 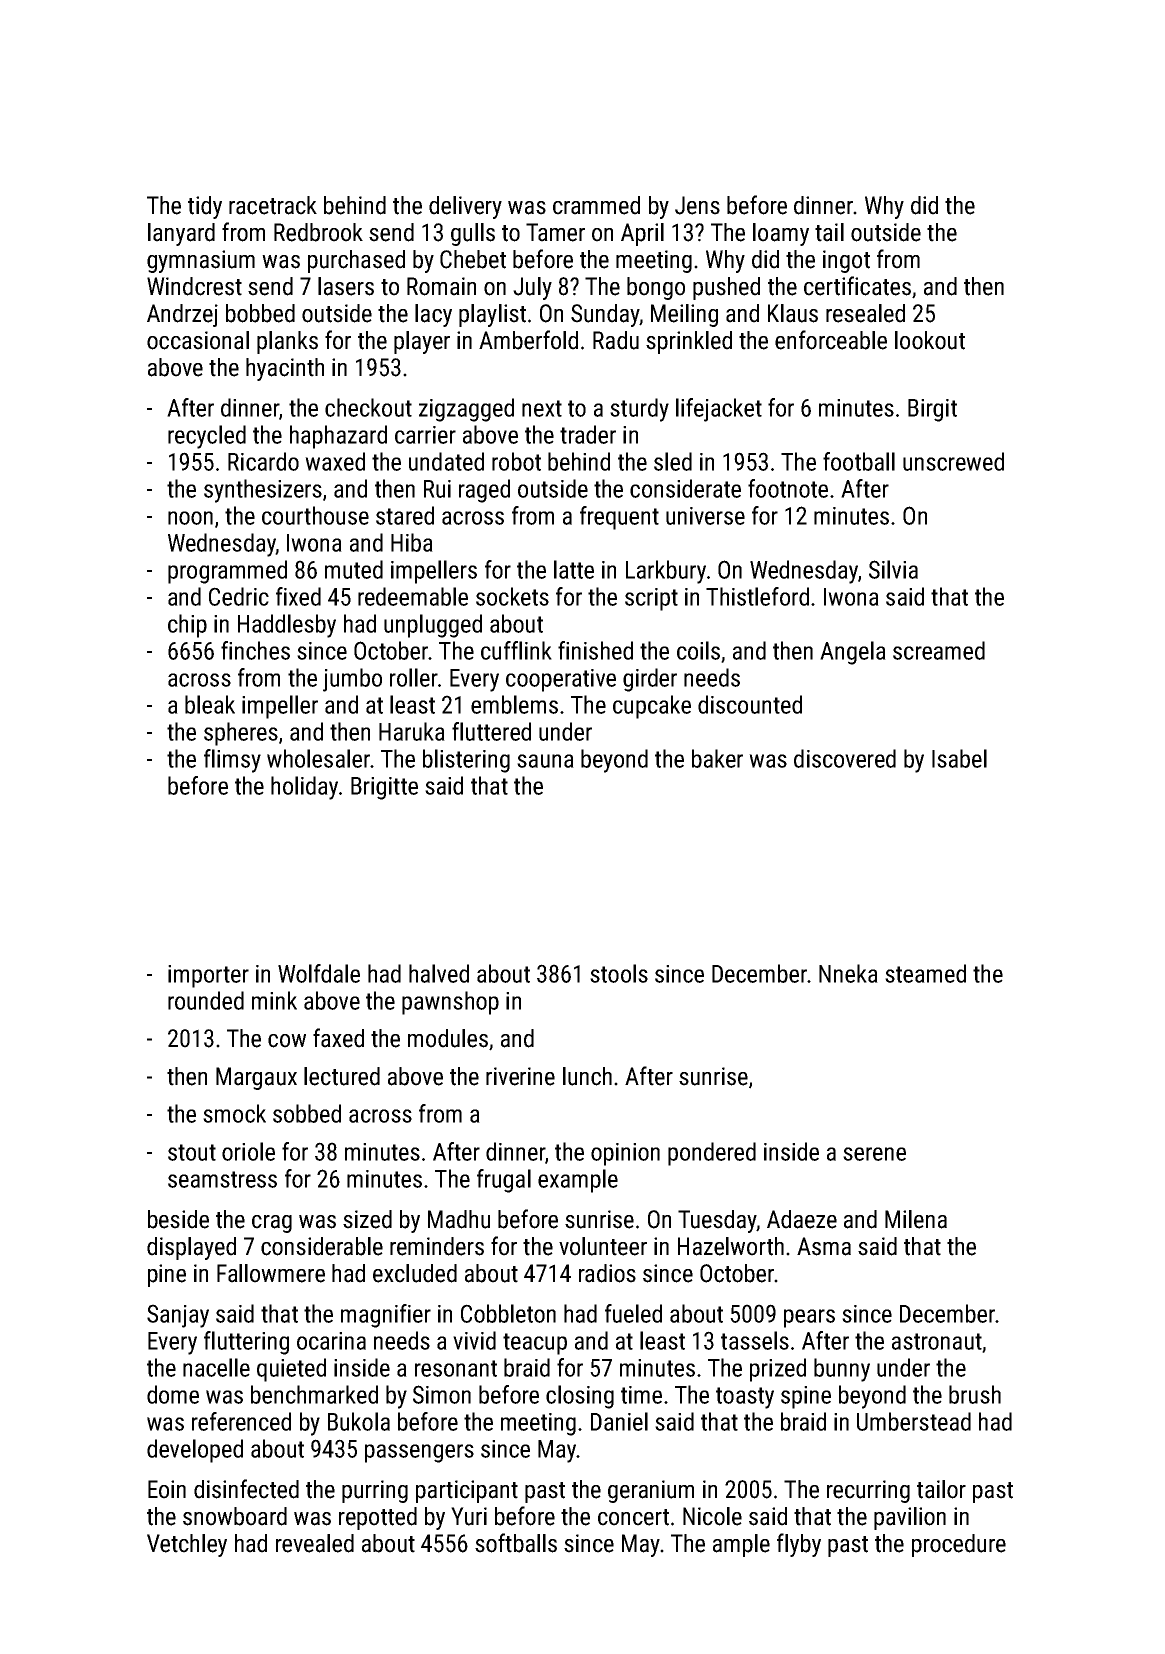 What do you see at coordinates (205, 207) in the screenshot?
I see `tidy` at bounding box center [205, 207].
